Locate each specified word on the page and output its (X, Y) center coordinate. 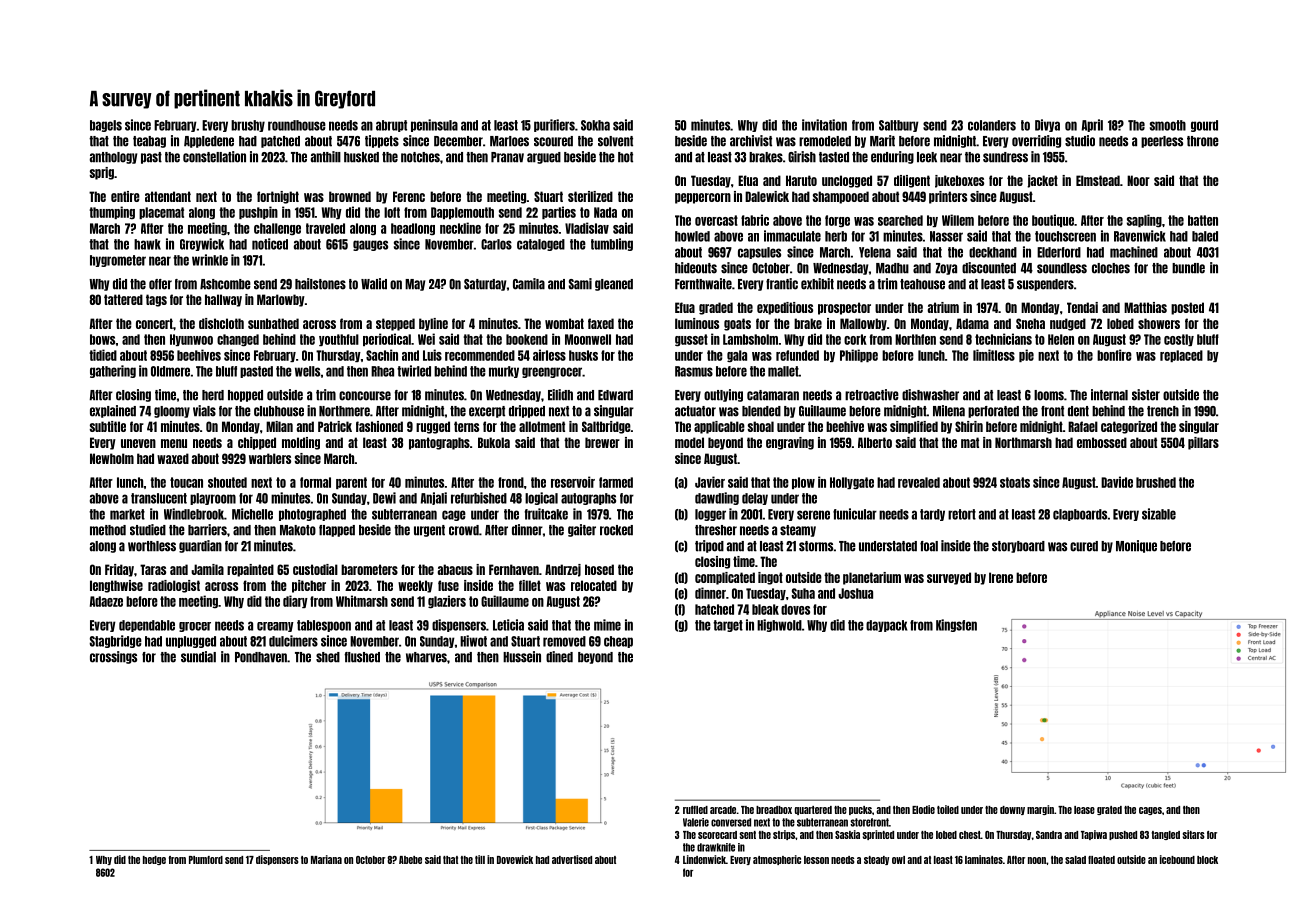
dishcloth (221, 323)
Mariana (326, 859)
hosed (599, 569)
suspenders (1045, 285)
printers (948, 197)
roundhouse (297, 125)
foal (929, 546)
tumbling (612, 244)
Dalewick (767, 196)
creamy (275, 627)
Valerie (696, 822)
